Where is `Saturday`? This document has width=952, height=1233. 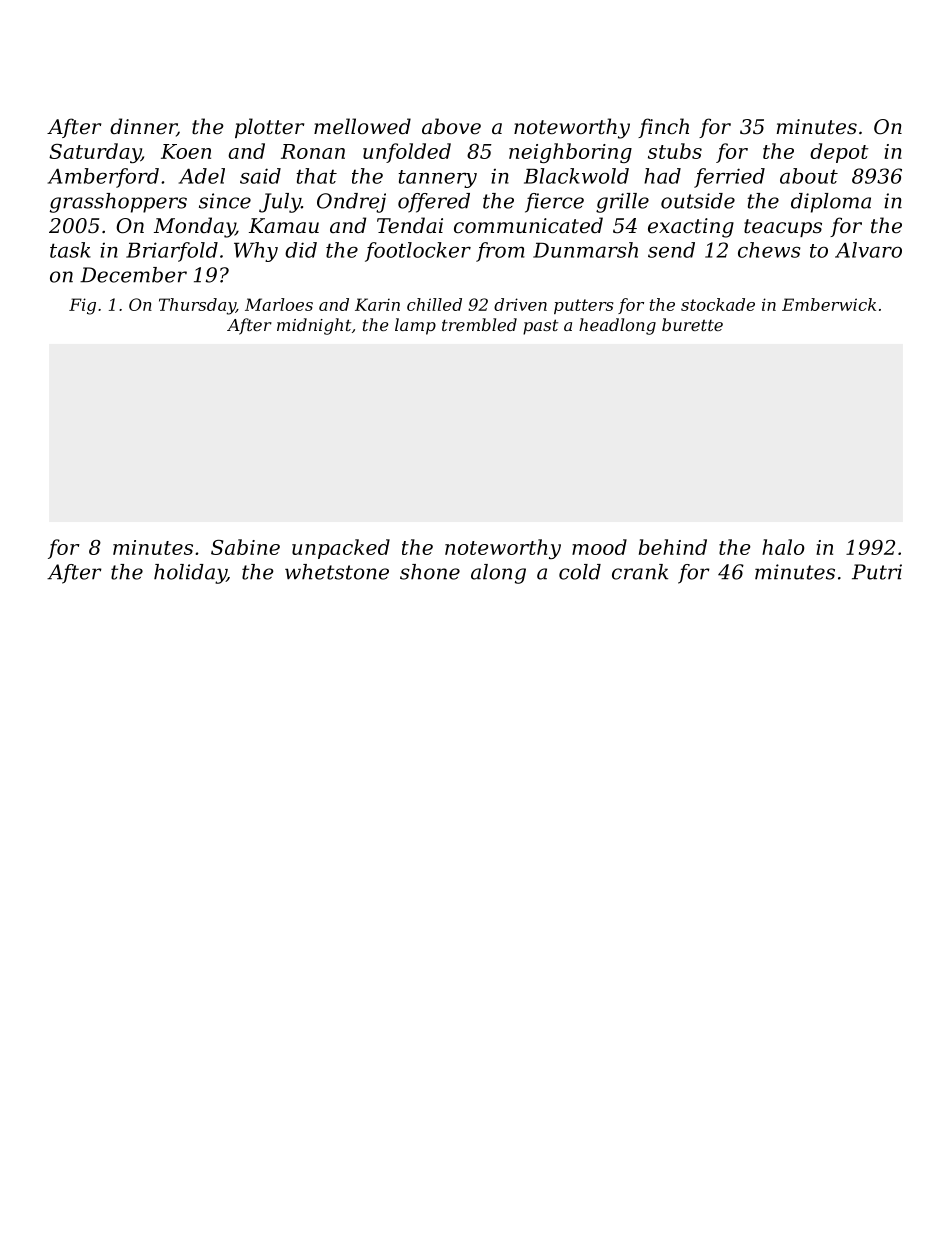 Saturday is located at coordinates (95, 153).
